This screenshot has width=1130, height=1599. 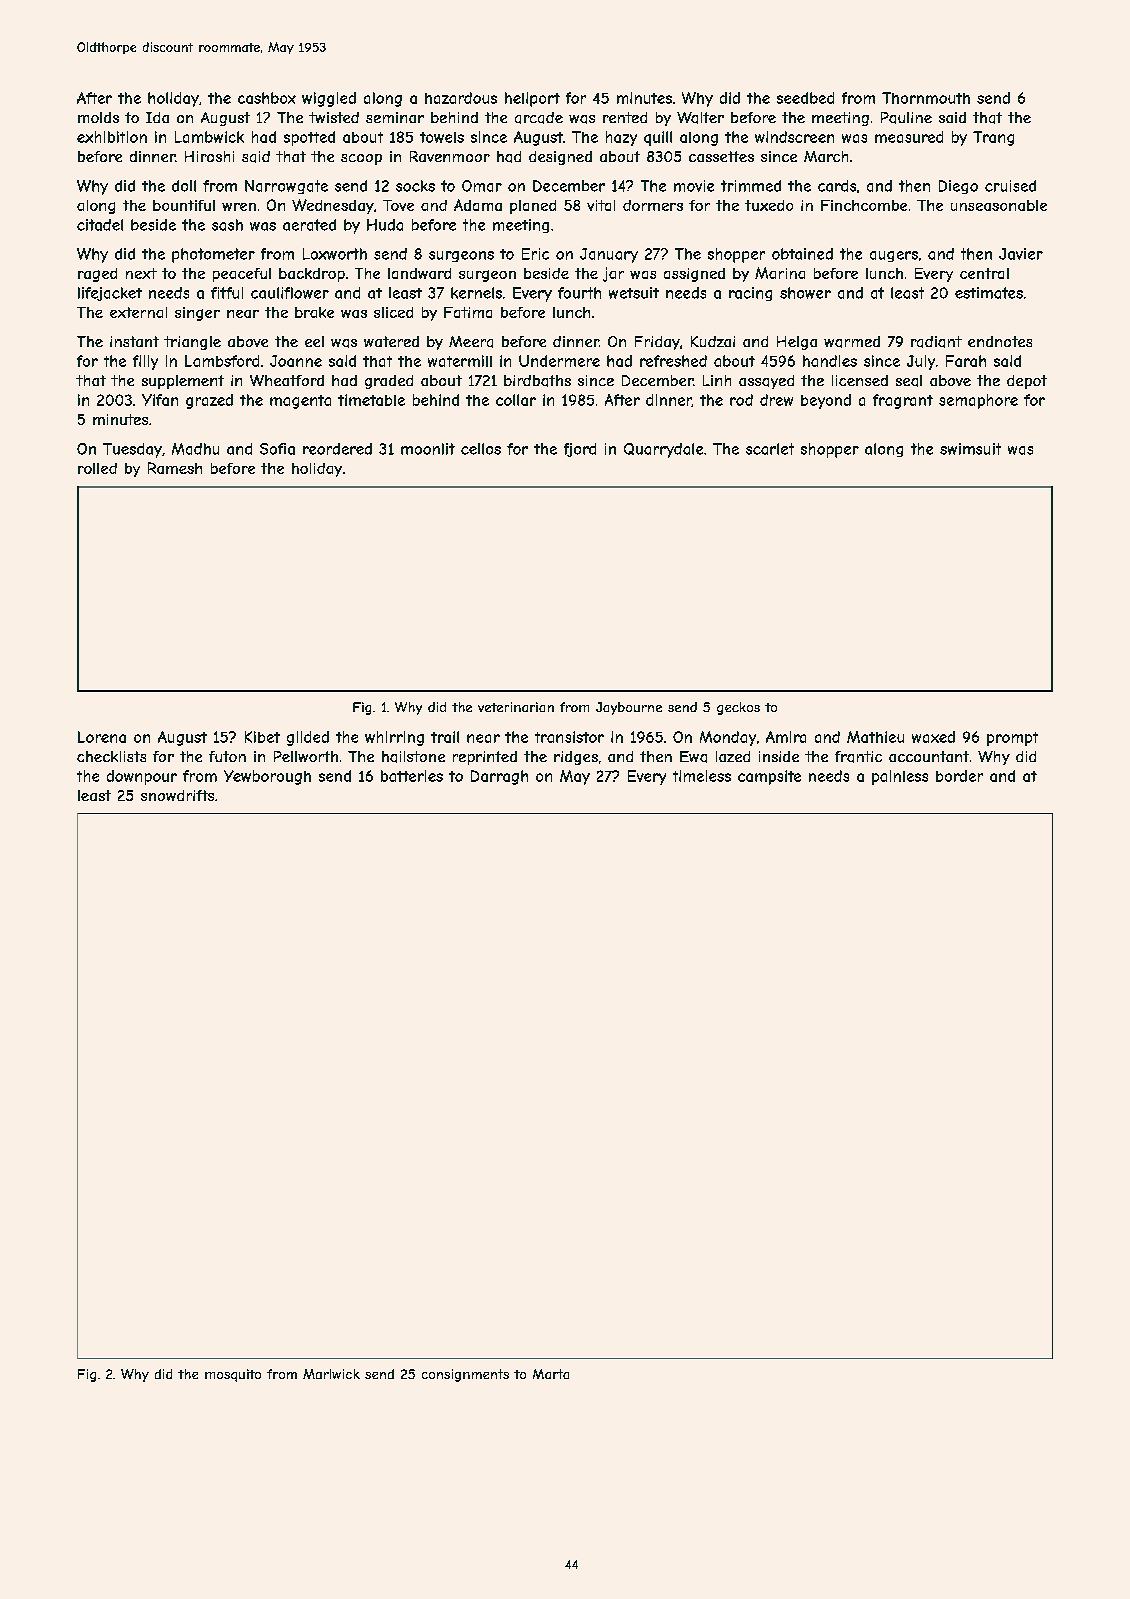 What do you see at coordinates (461, 98) in the screenshot?
I see `hazardous` at bounding box center [461, 98].
